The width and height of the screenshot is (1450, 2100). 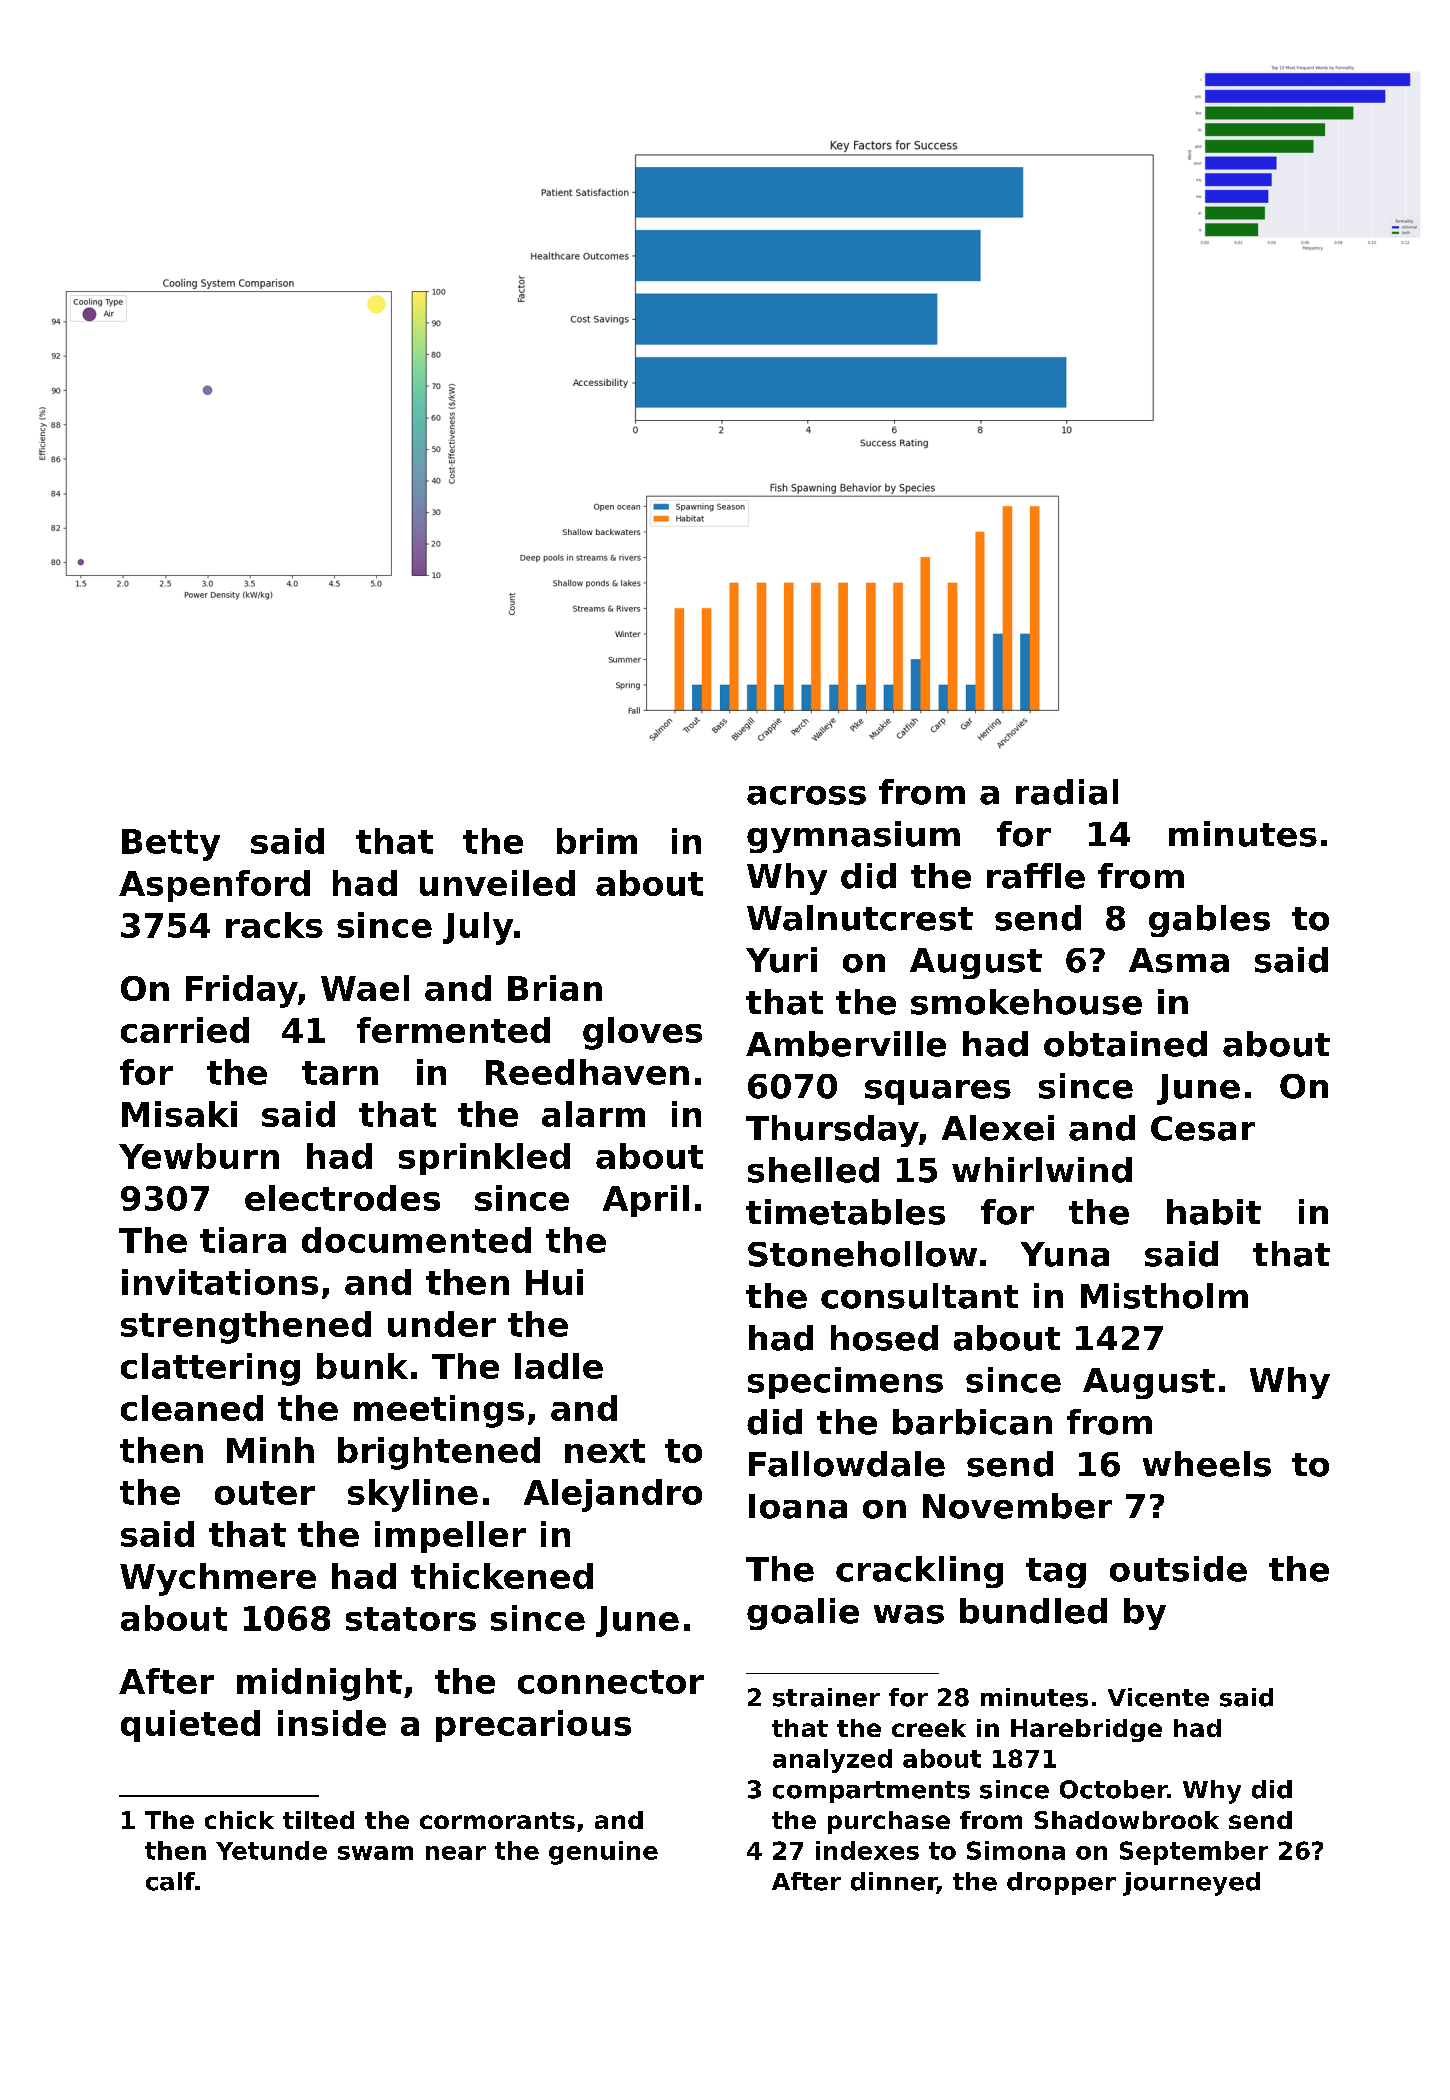 What do you see at coordinates (171, 845) in the screenshot?
I see `Betty` at bounding box center [171, 845].
